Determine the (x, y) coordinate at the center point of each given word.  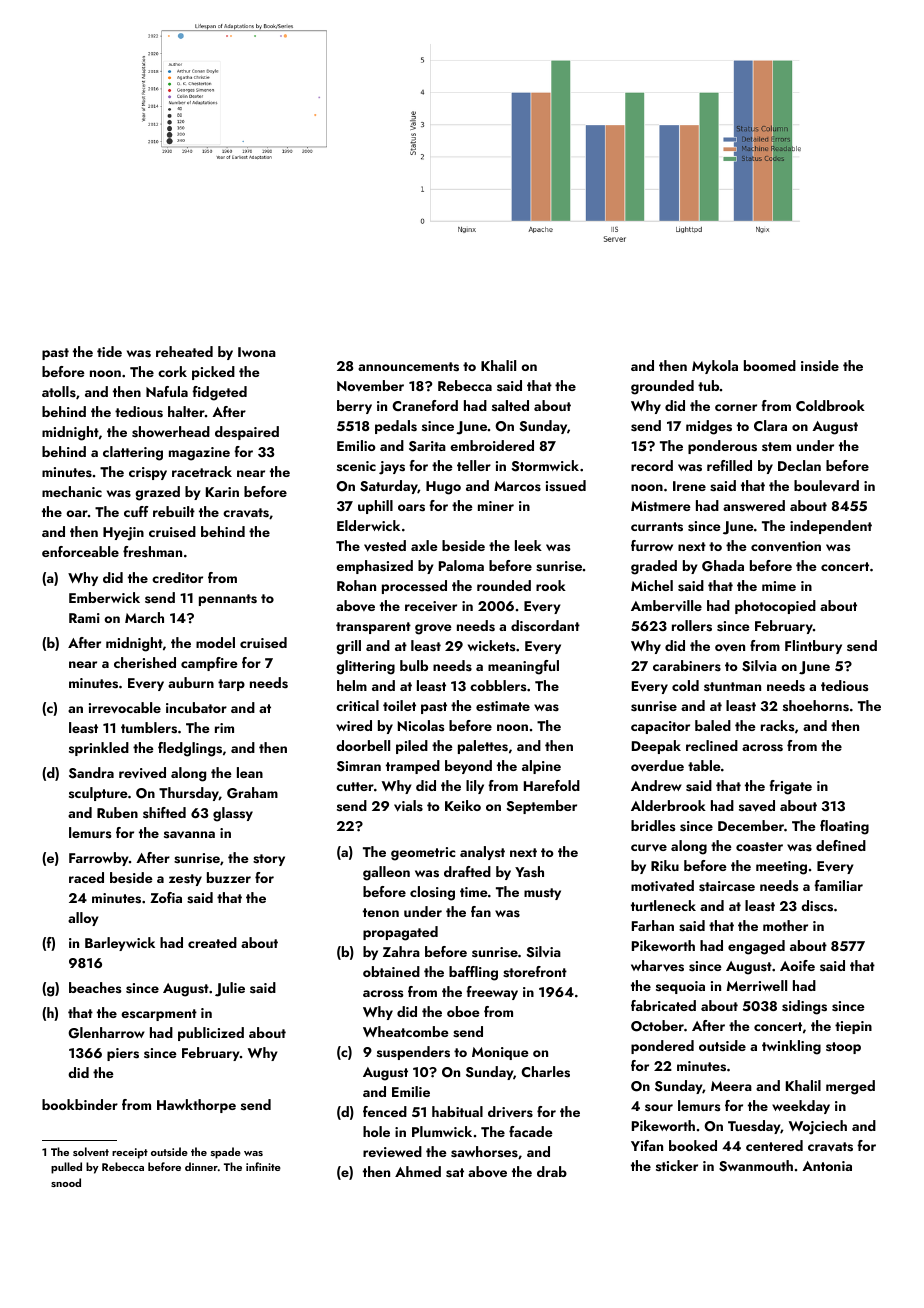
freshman (152, 551)
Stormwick (545, 466)
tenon (381, 912)
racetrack (202, 471)
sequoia (680, 987)
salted (510, 405)
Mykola (715, 367)
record (652, 465)
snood (66, 1182)
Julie (230, 989)
